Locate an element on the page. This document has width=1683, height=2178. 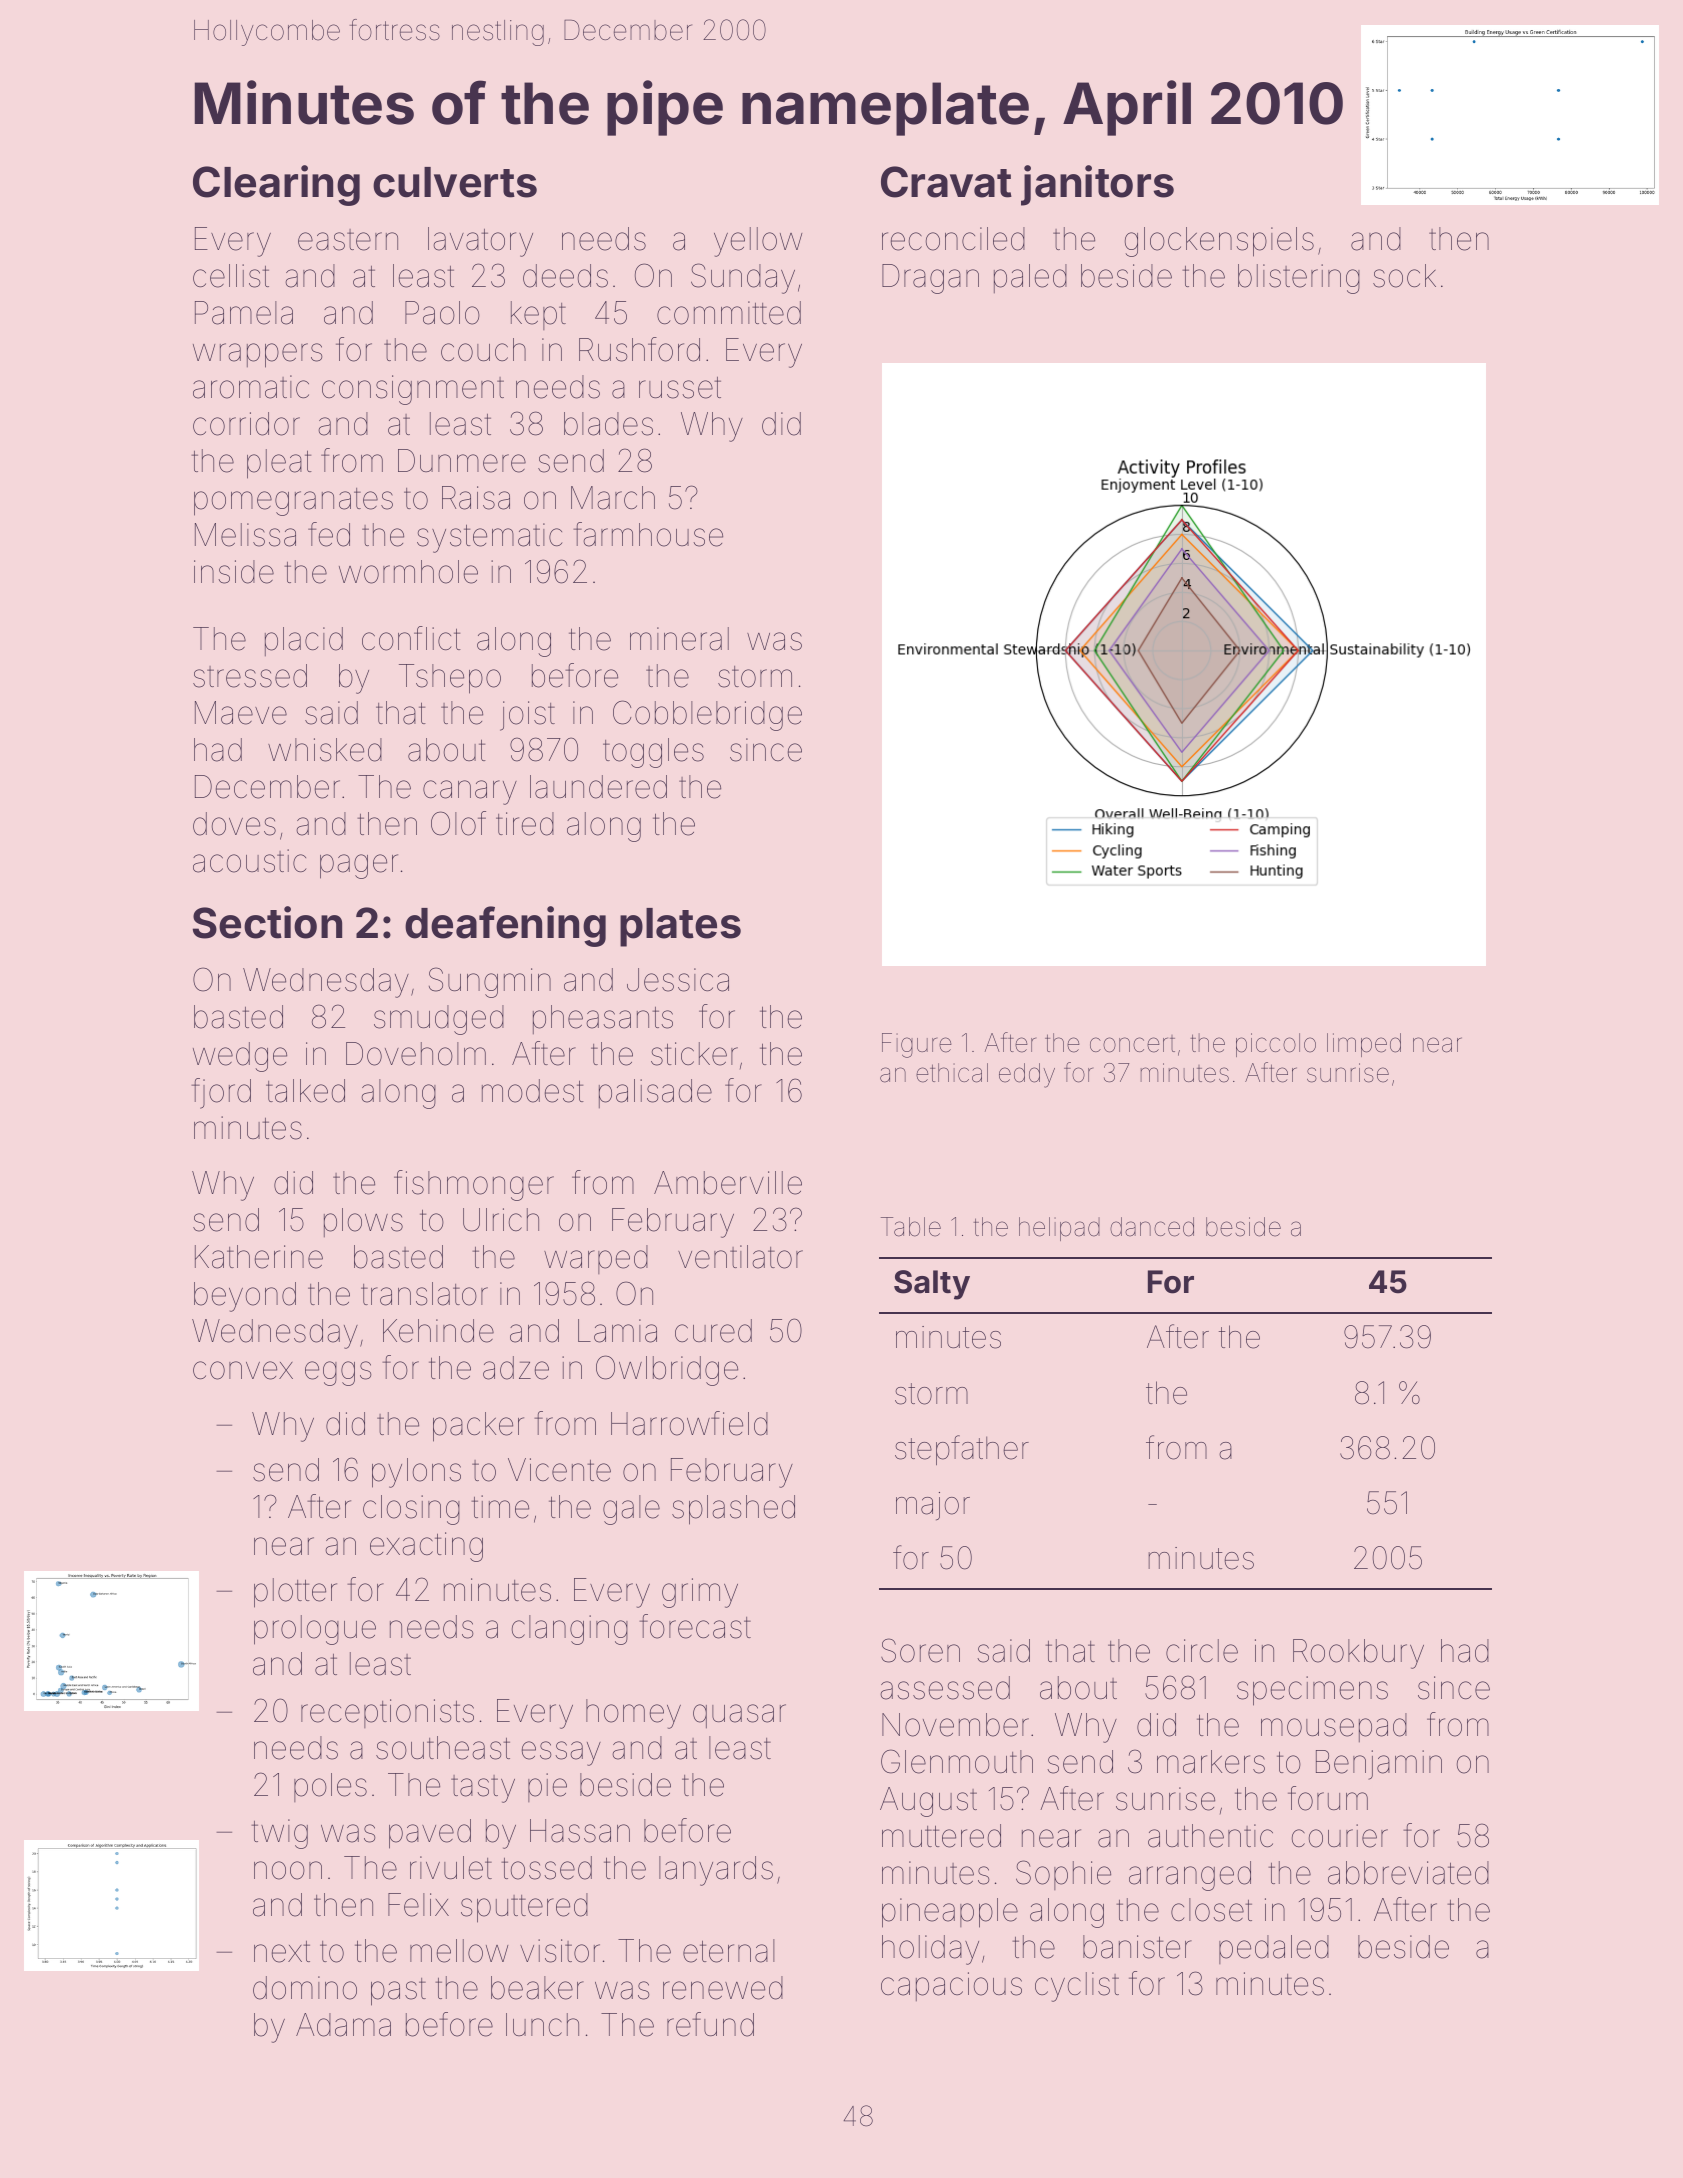
limped is located at coordinates (1364, 1045).
